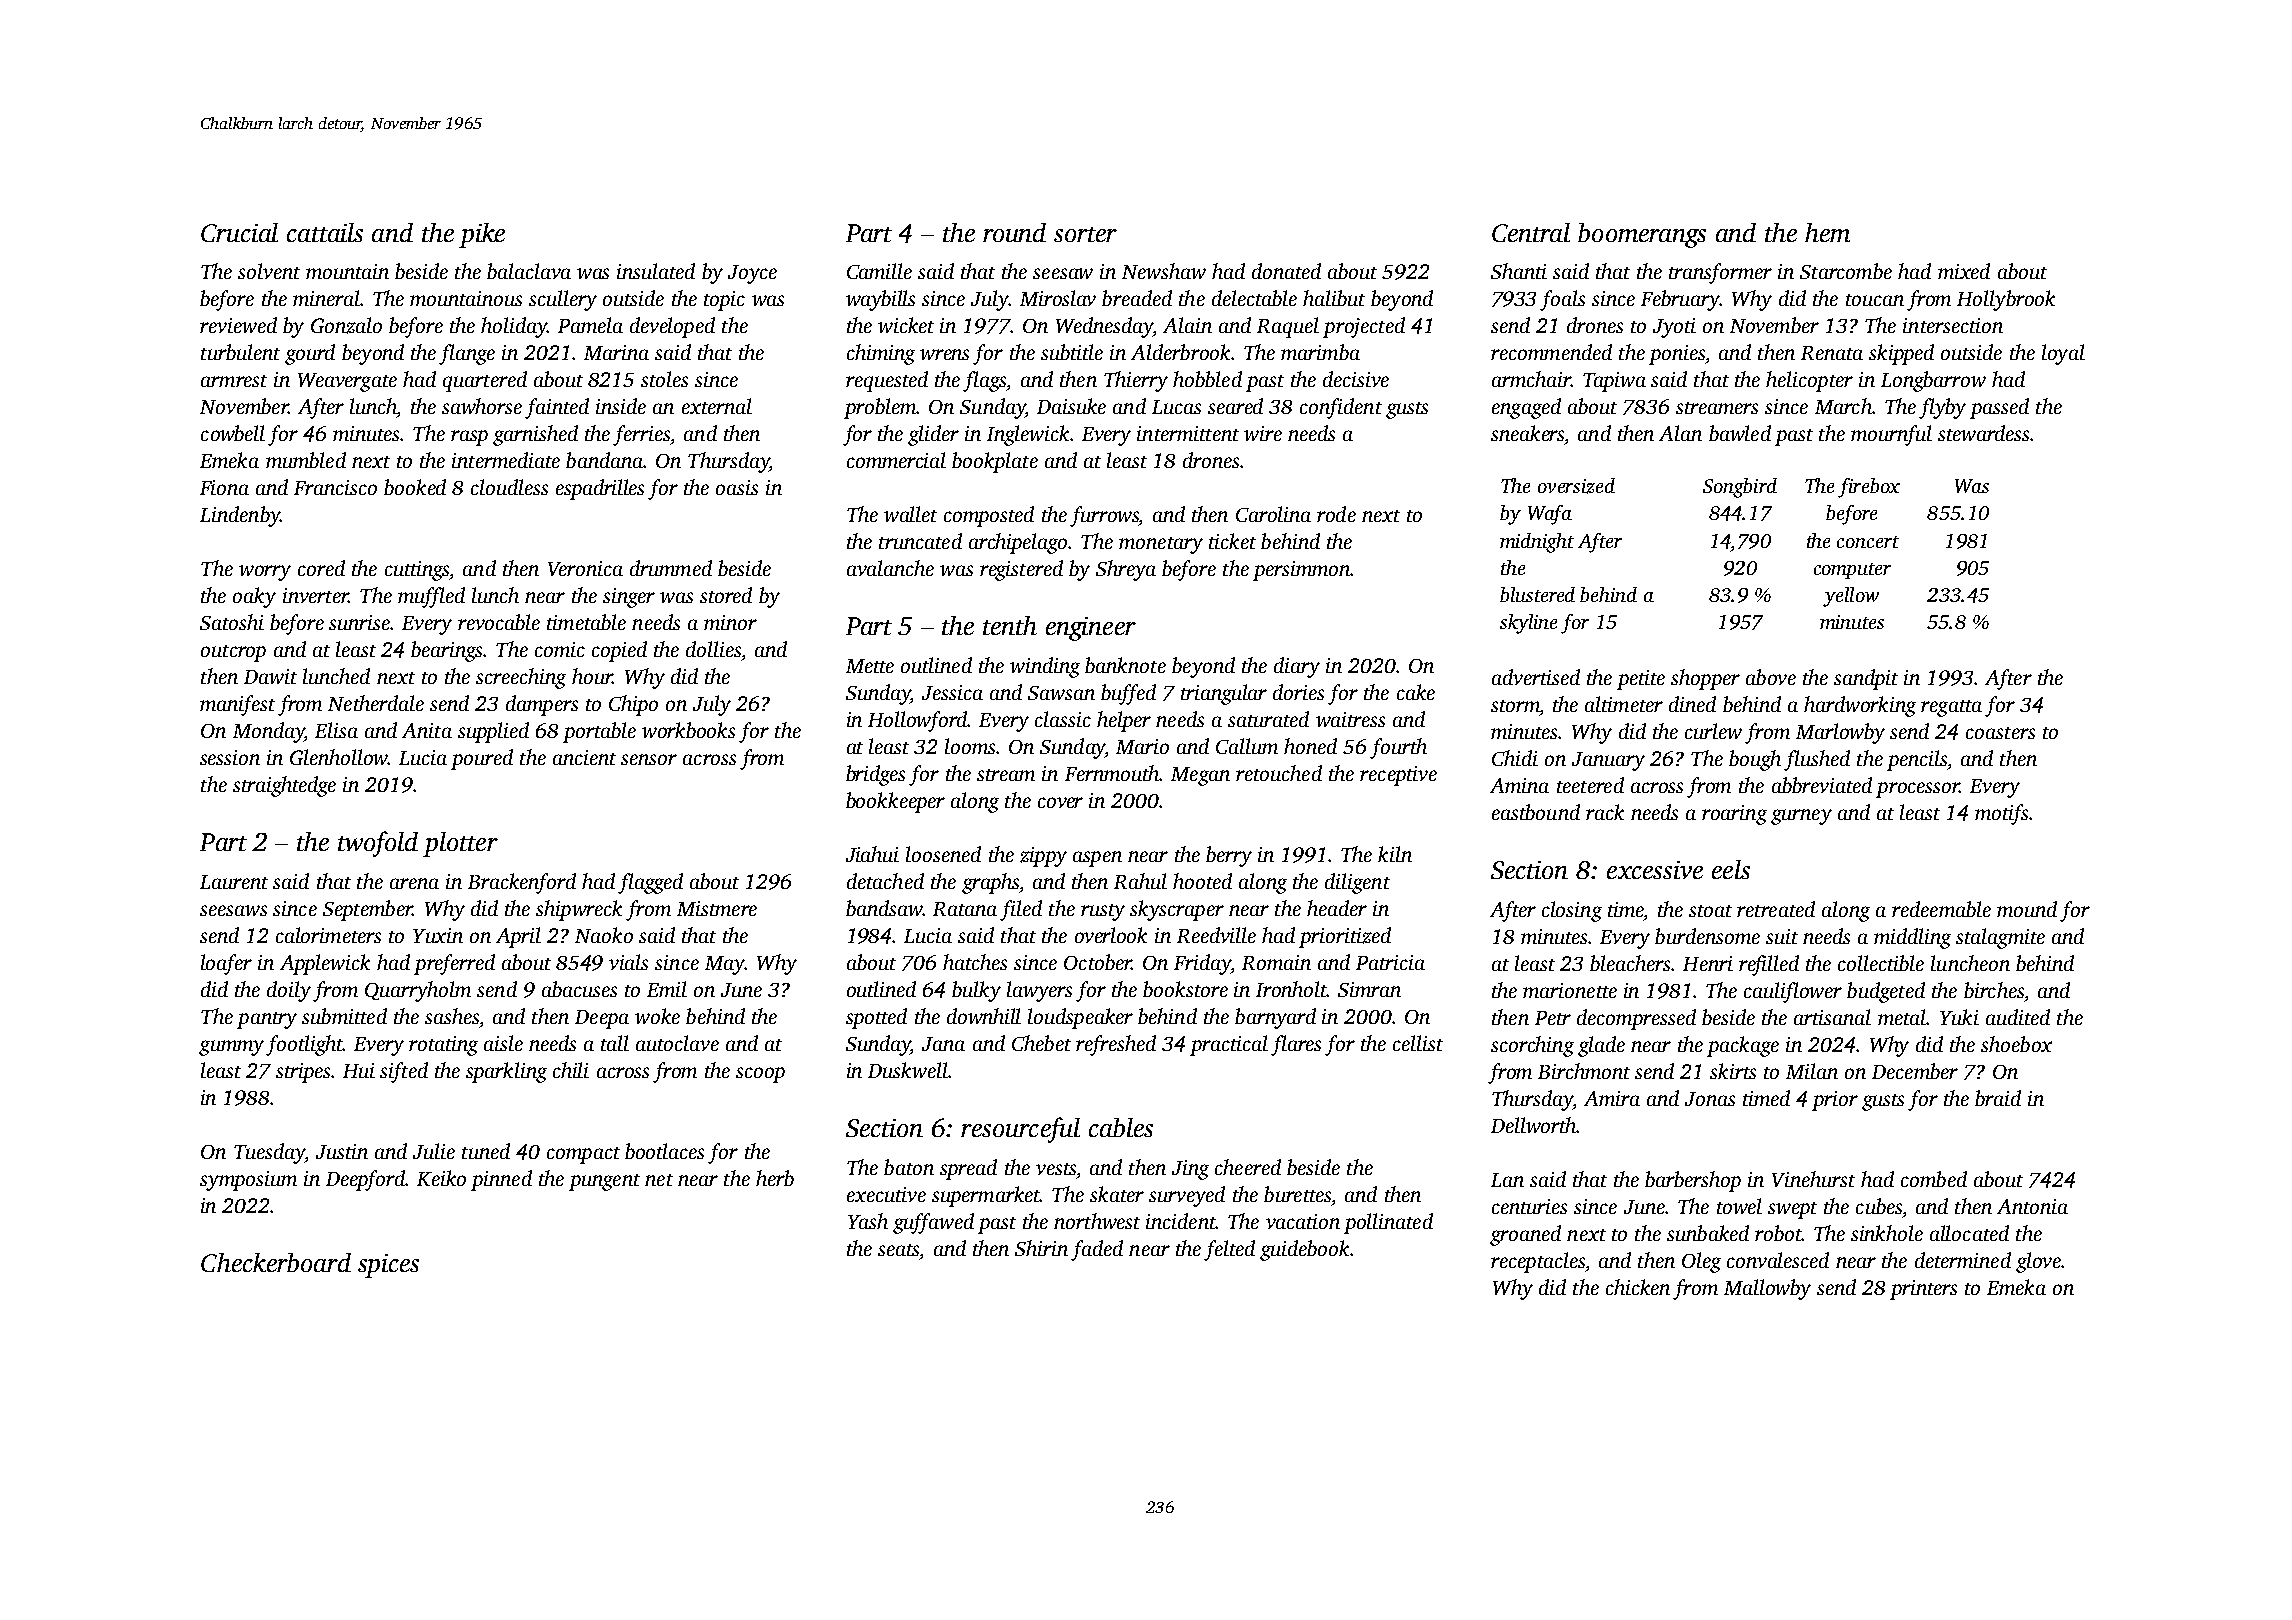  Describe the element at coordinates (1642, 235) in the document. I see `boomerangs` at that location.
